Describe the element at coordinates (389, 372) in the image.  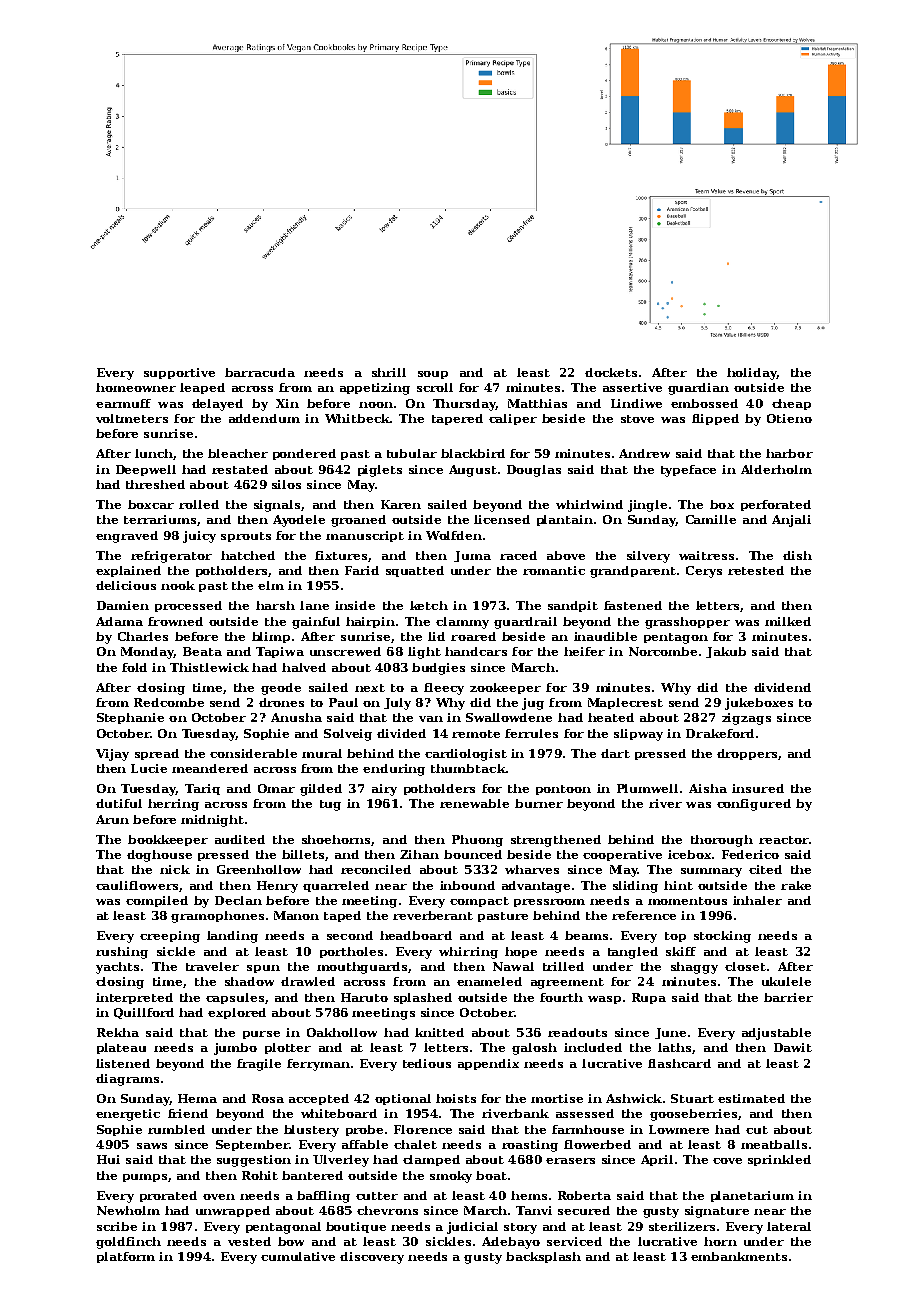
I see `shrill` at that location.
